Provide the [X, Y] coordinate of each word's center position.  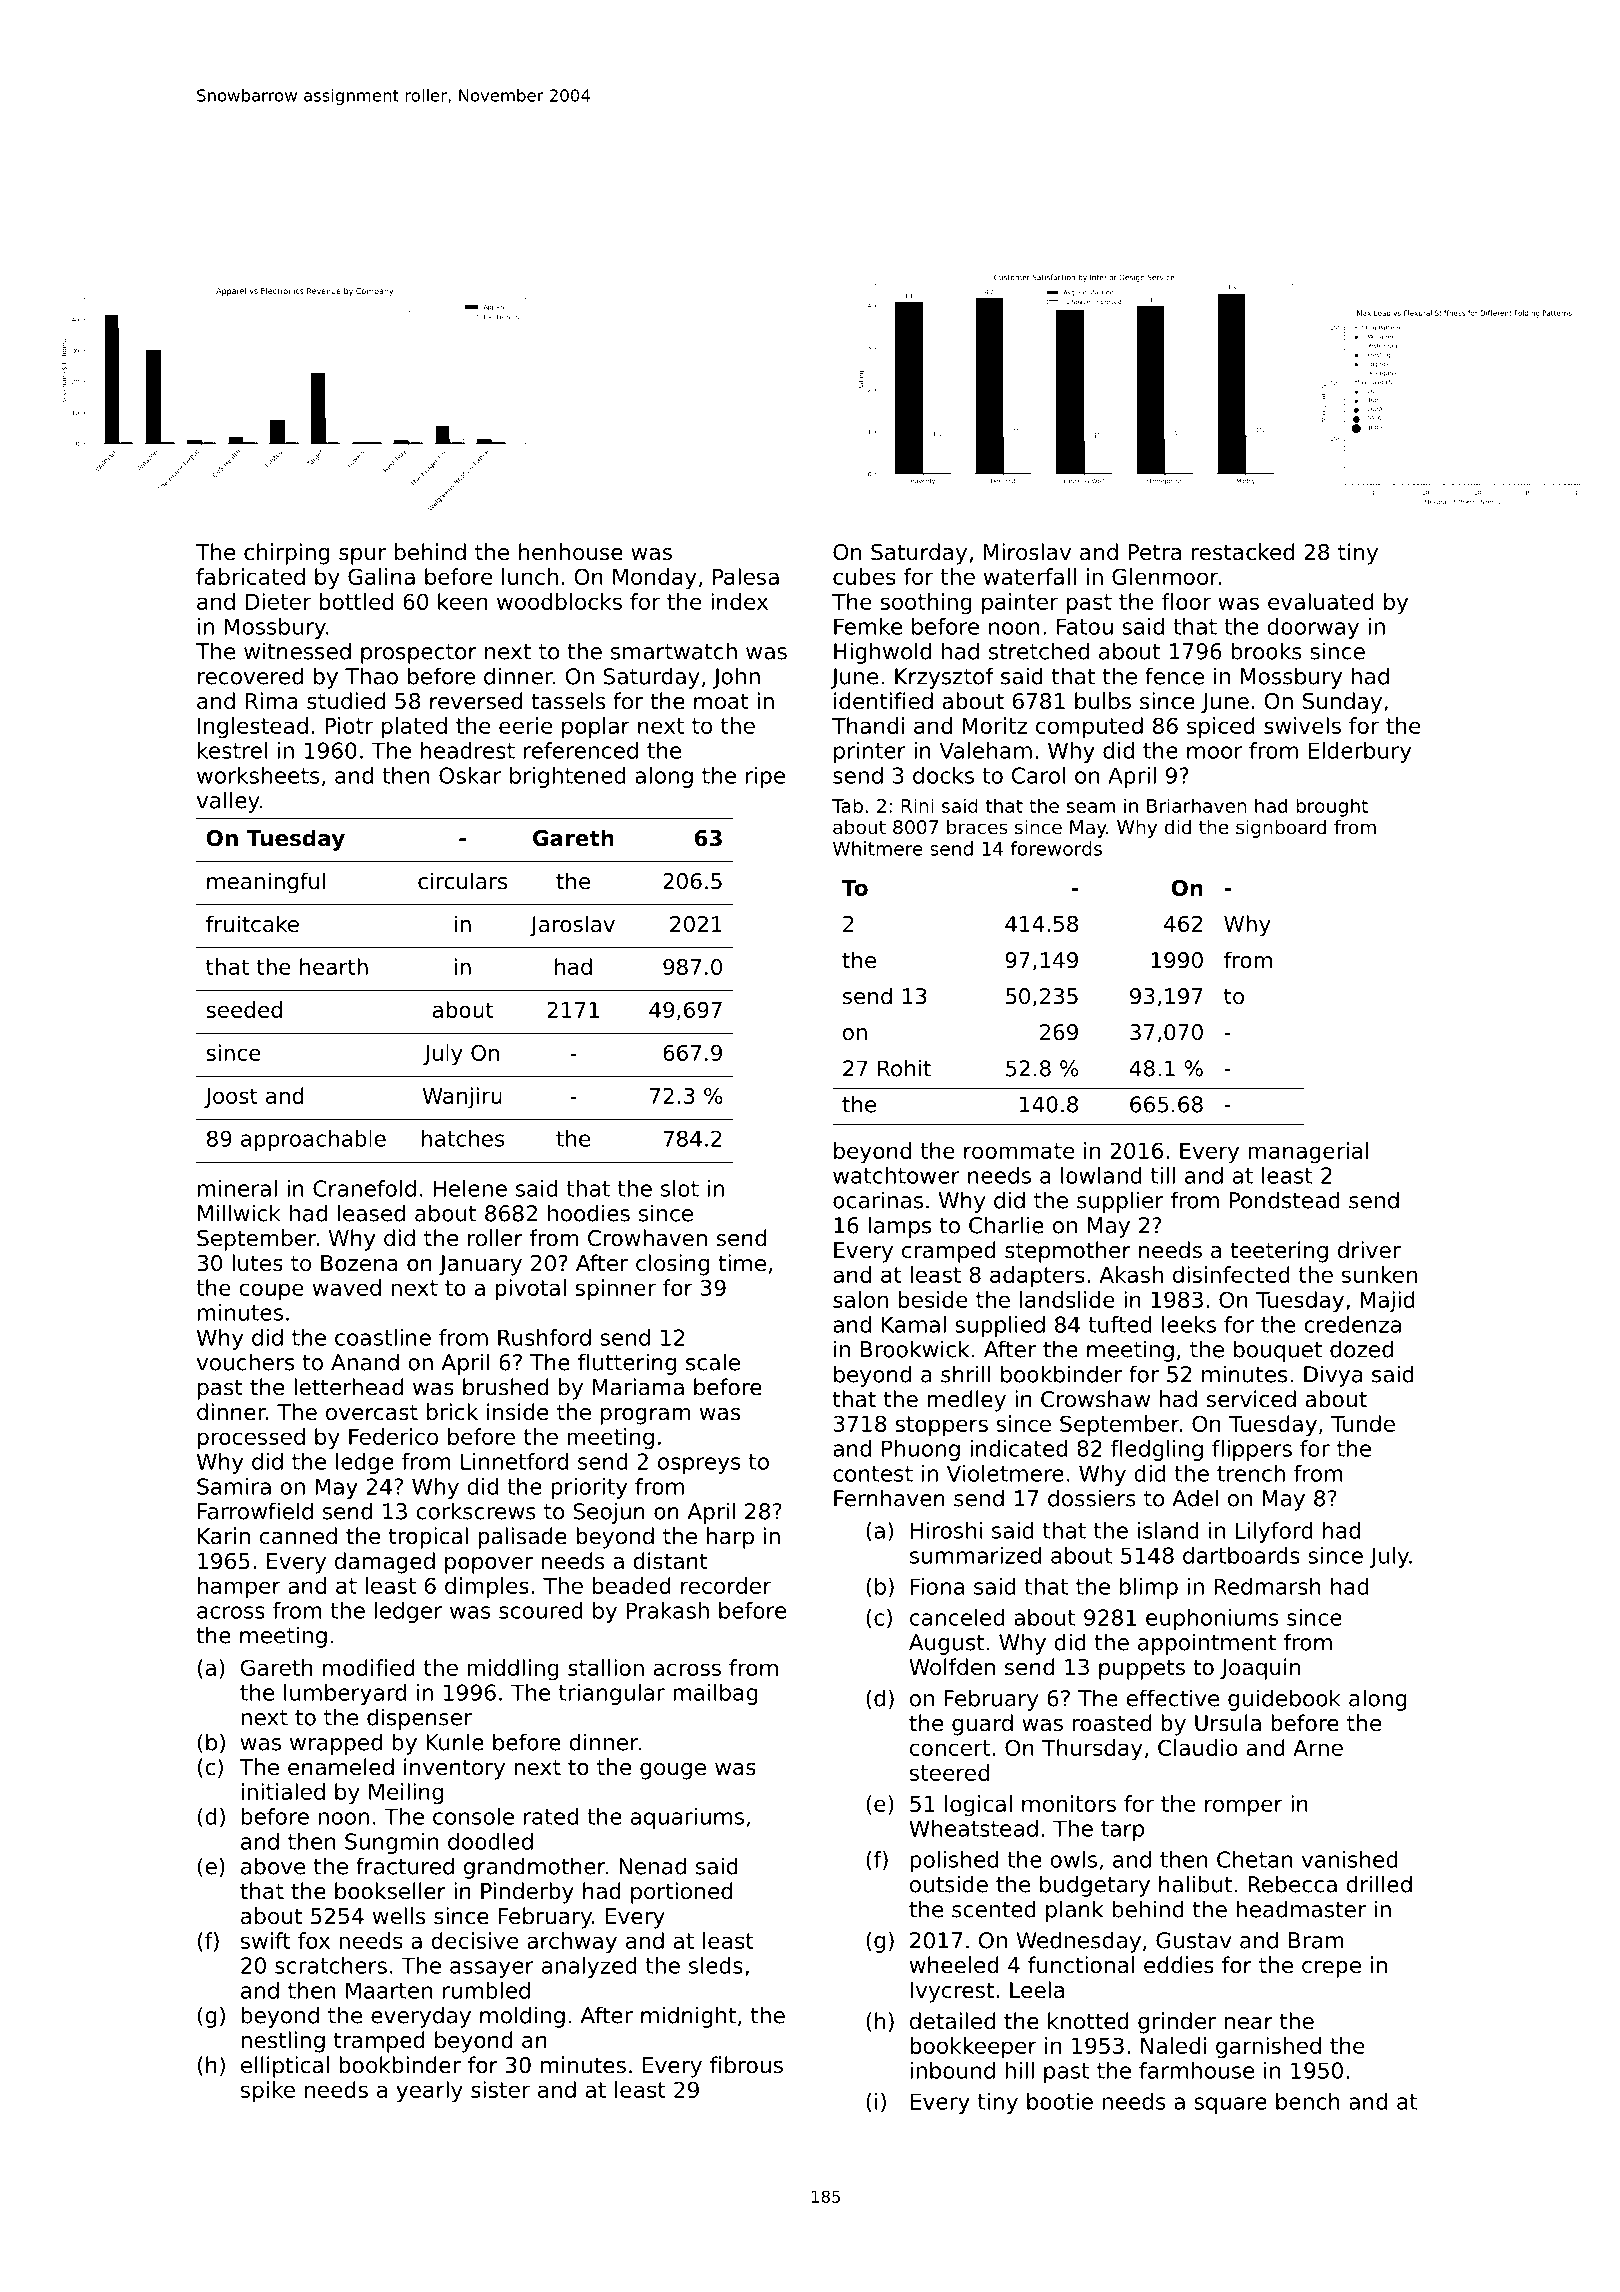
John [736, 678]
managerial [1308, 1153]
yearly [429, 2092]
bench [1308, 2101]
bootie [1060, 2101]
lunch [530, 576]
